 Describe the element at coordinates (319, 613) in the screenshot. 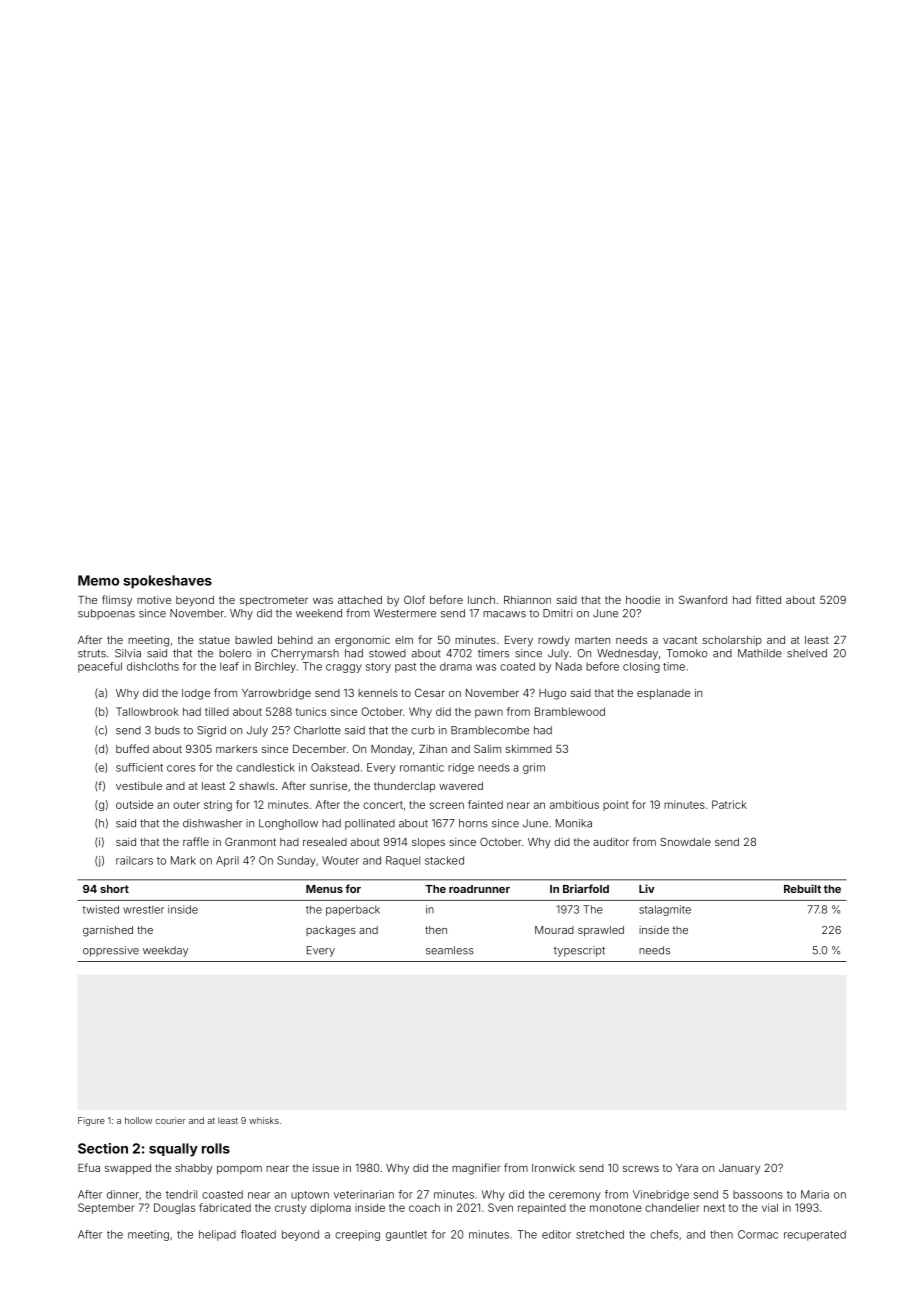

I see `weekend` at that location.
